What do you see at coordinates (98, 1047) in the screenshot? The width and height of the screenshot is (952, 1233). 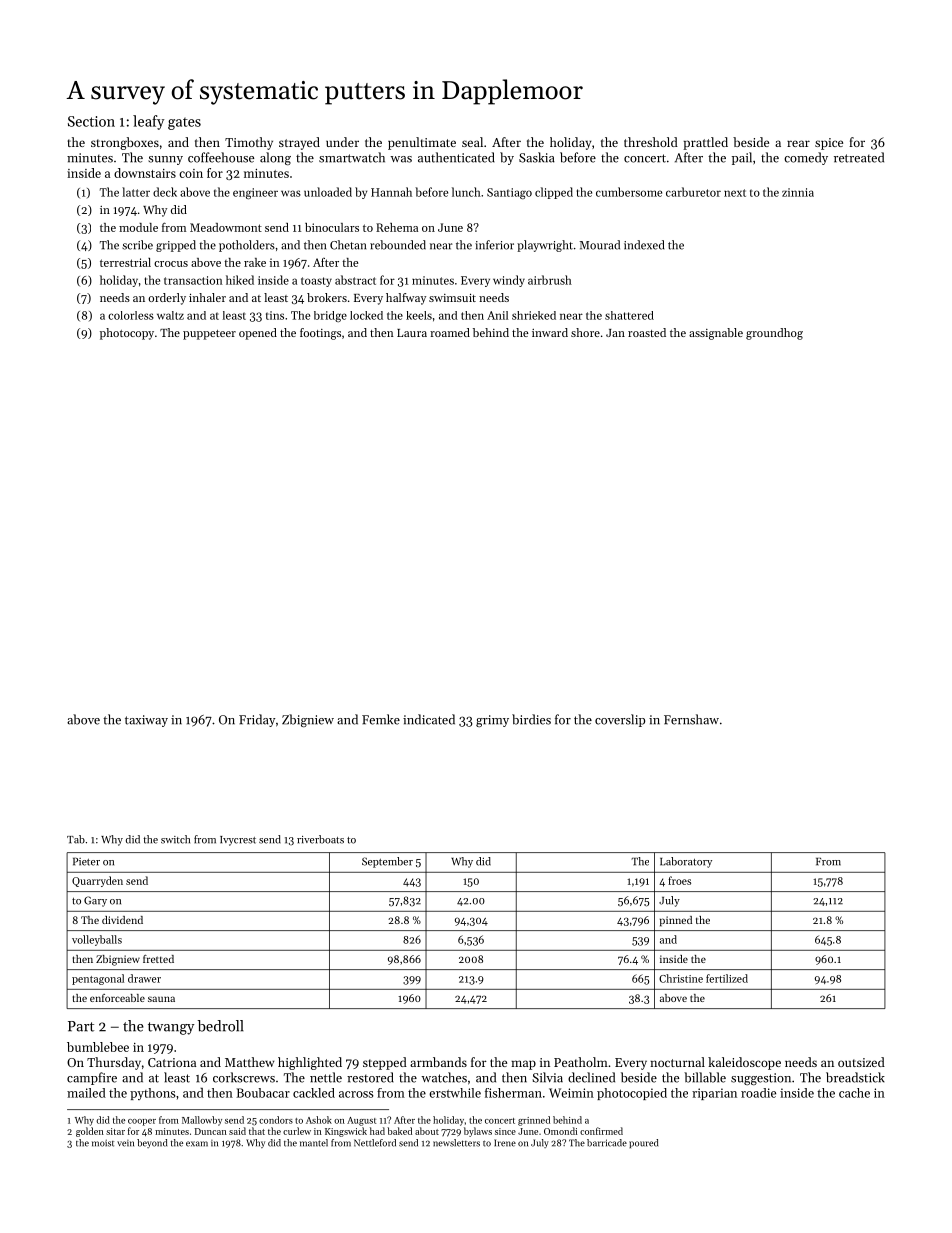 I see `bumblebee` at bounding box center [98, 1047].
